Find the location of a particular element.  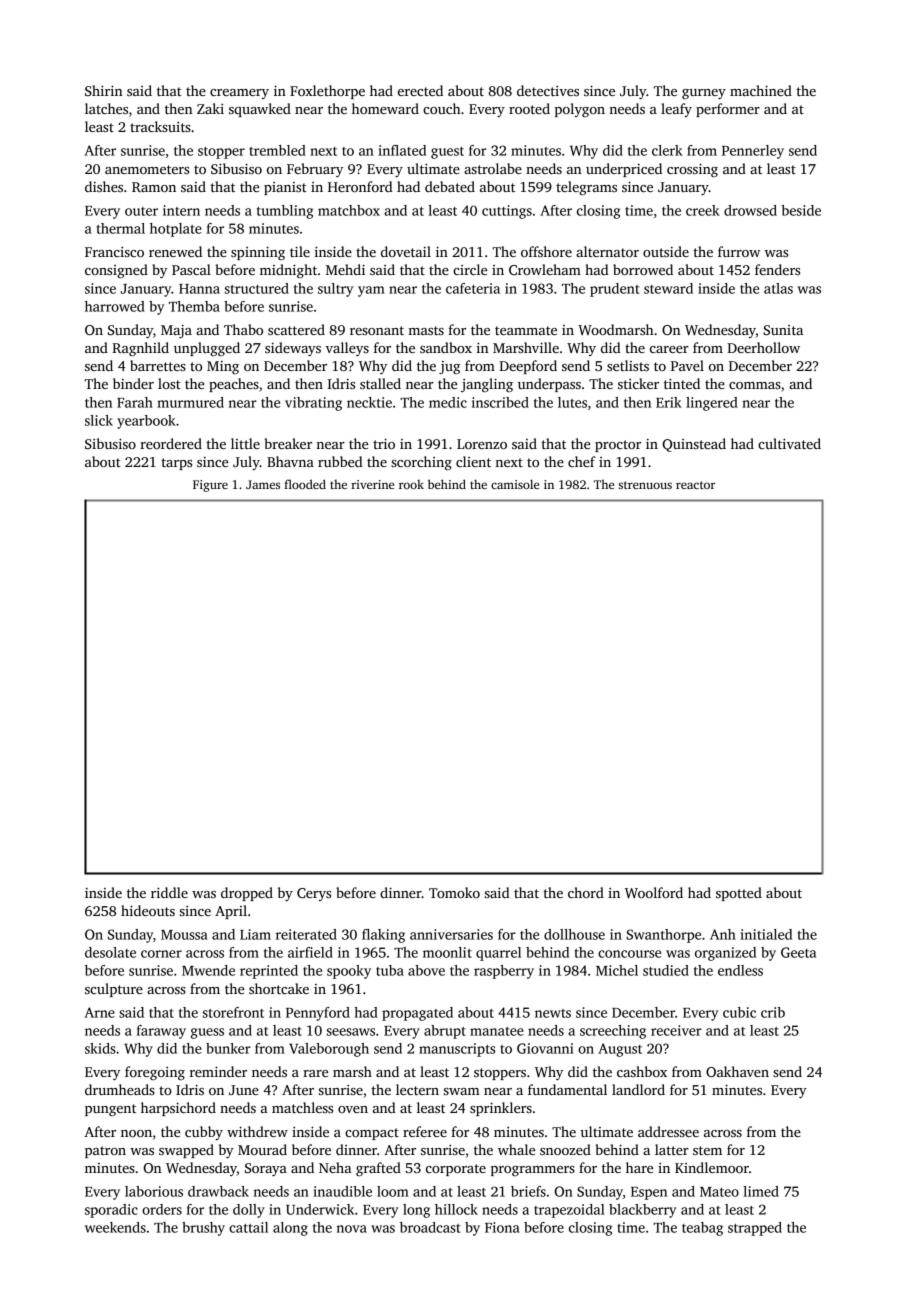

cultivated is located at coordinates (789, 443).
